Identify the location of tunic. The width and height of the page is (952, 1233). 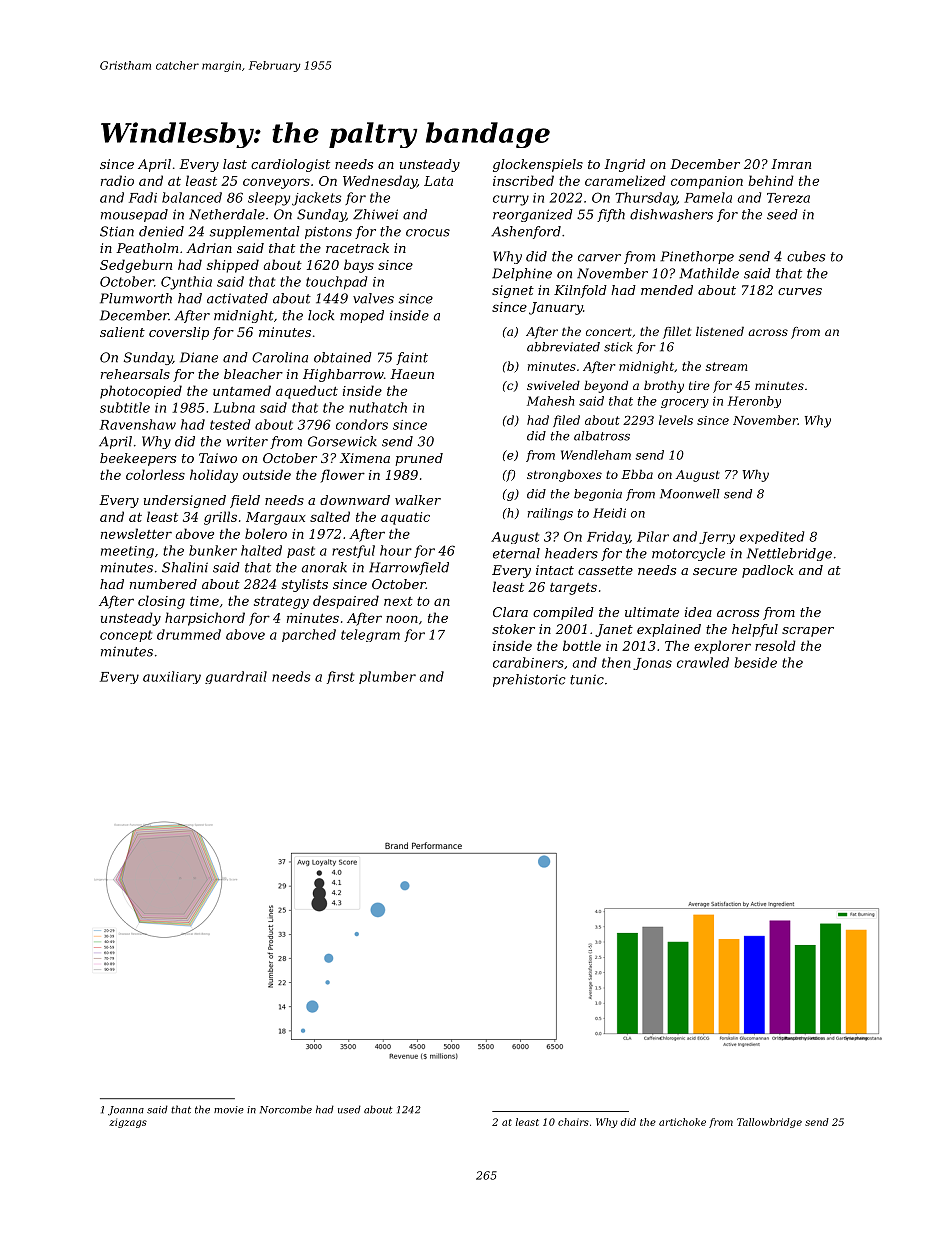
(587, 679).
